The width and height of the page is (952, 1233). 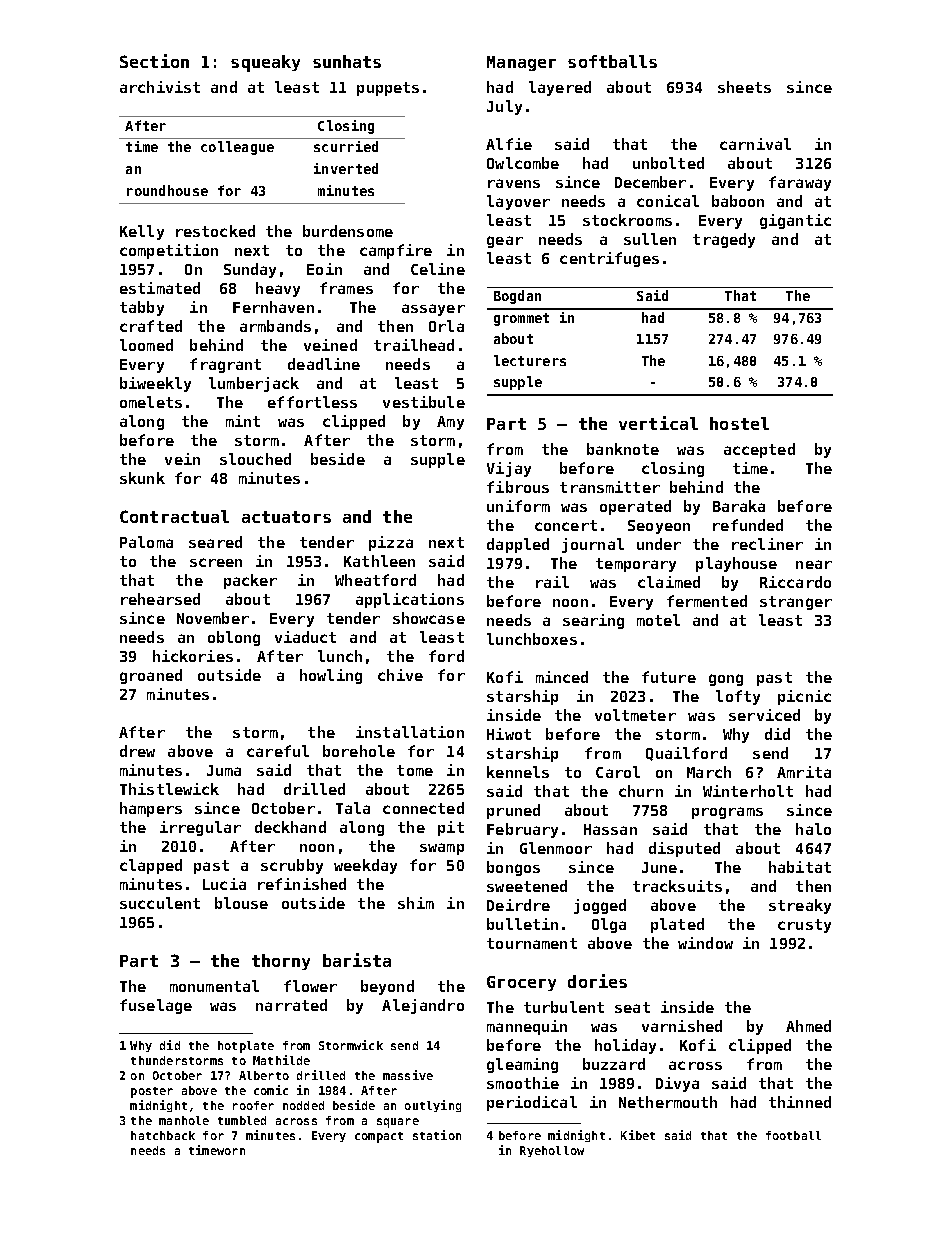 I want to click on sunhats, so click(x=347, y=61).
